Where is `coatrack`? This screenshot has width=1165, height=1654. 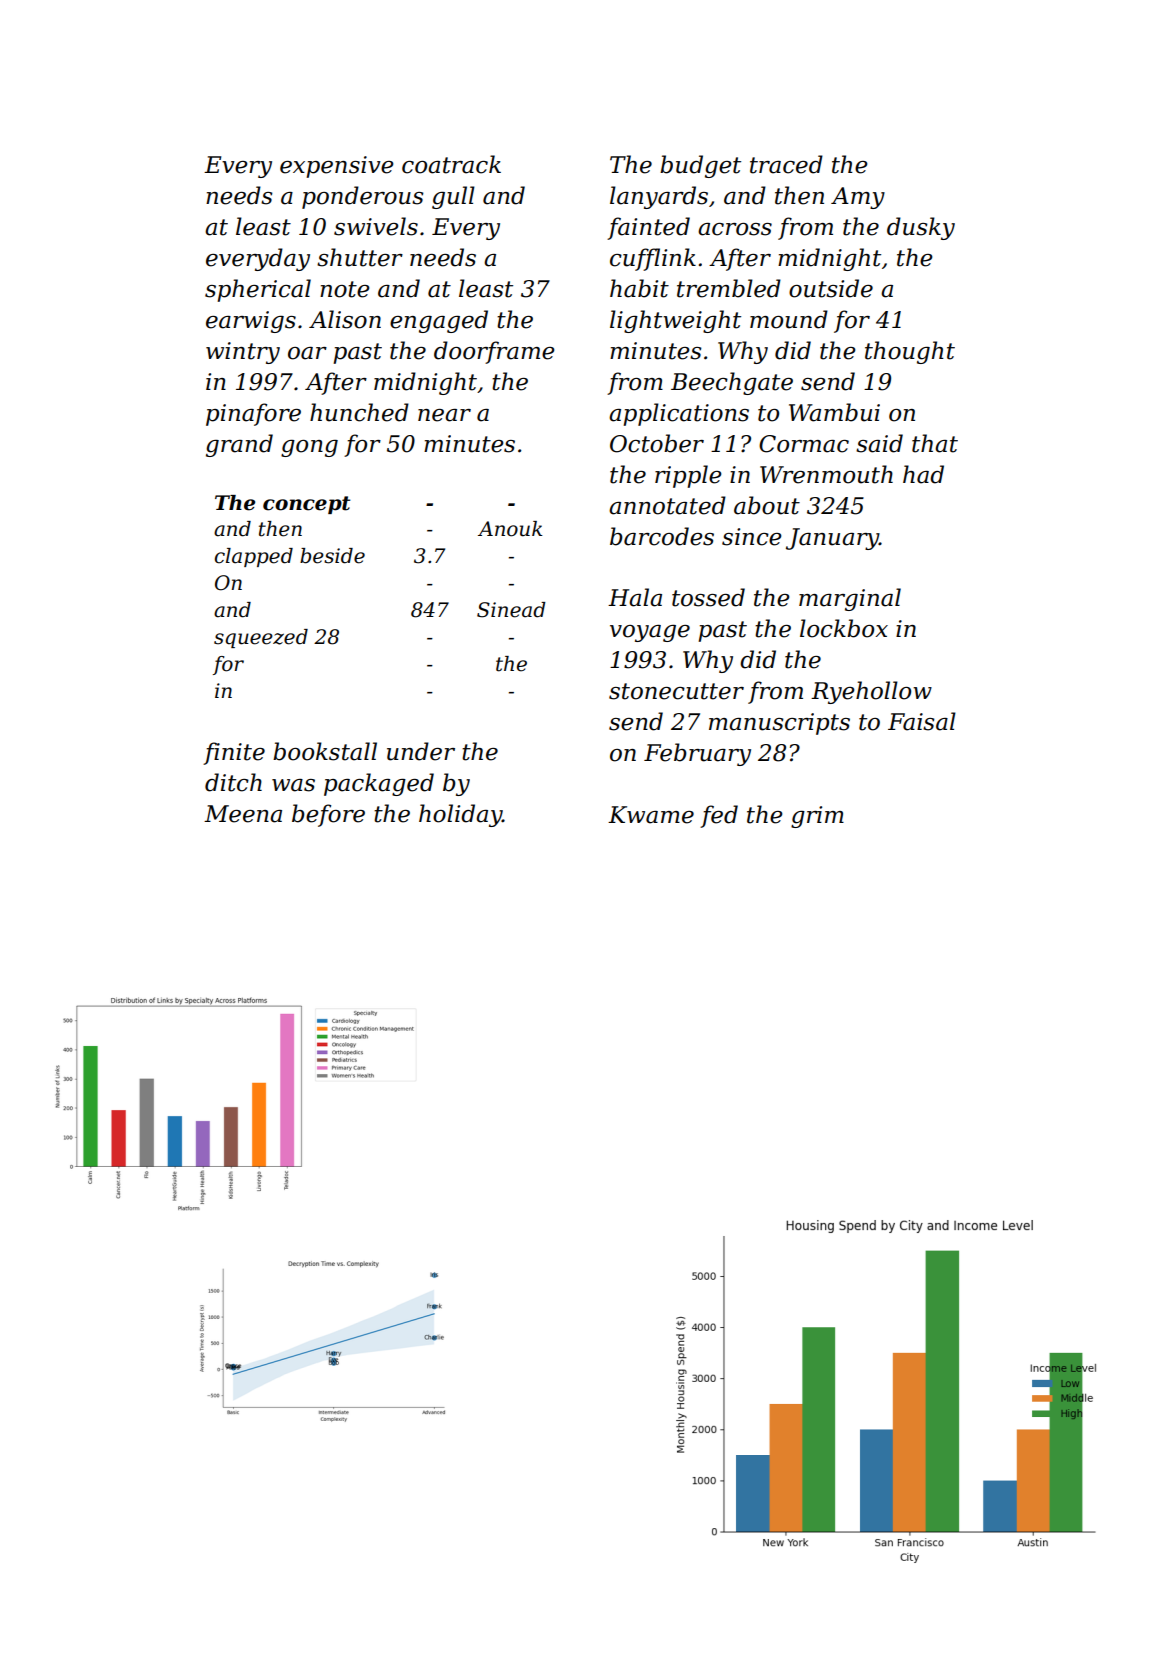 coatrack is located at coordinates (451, 164).
